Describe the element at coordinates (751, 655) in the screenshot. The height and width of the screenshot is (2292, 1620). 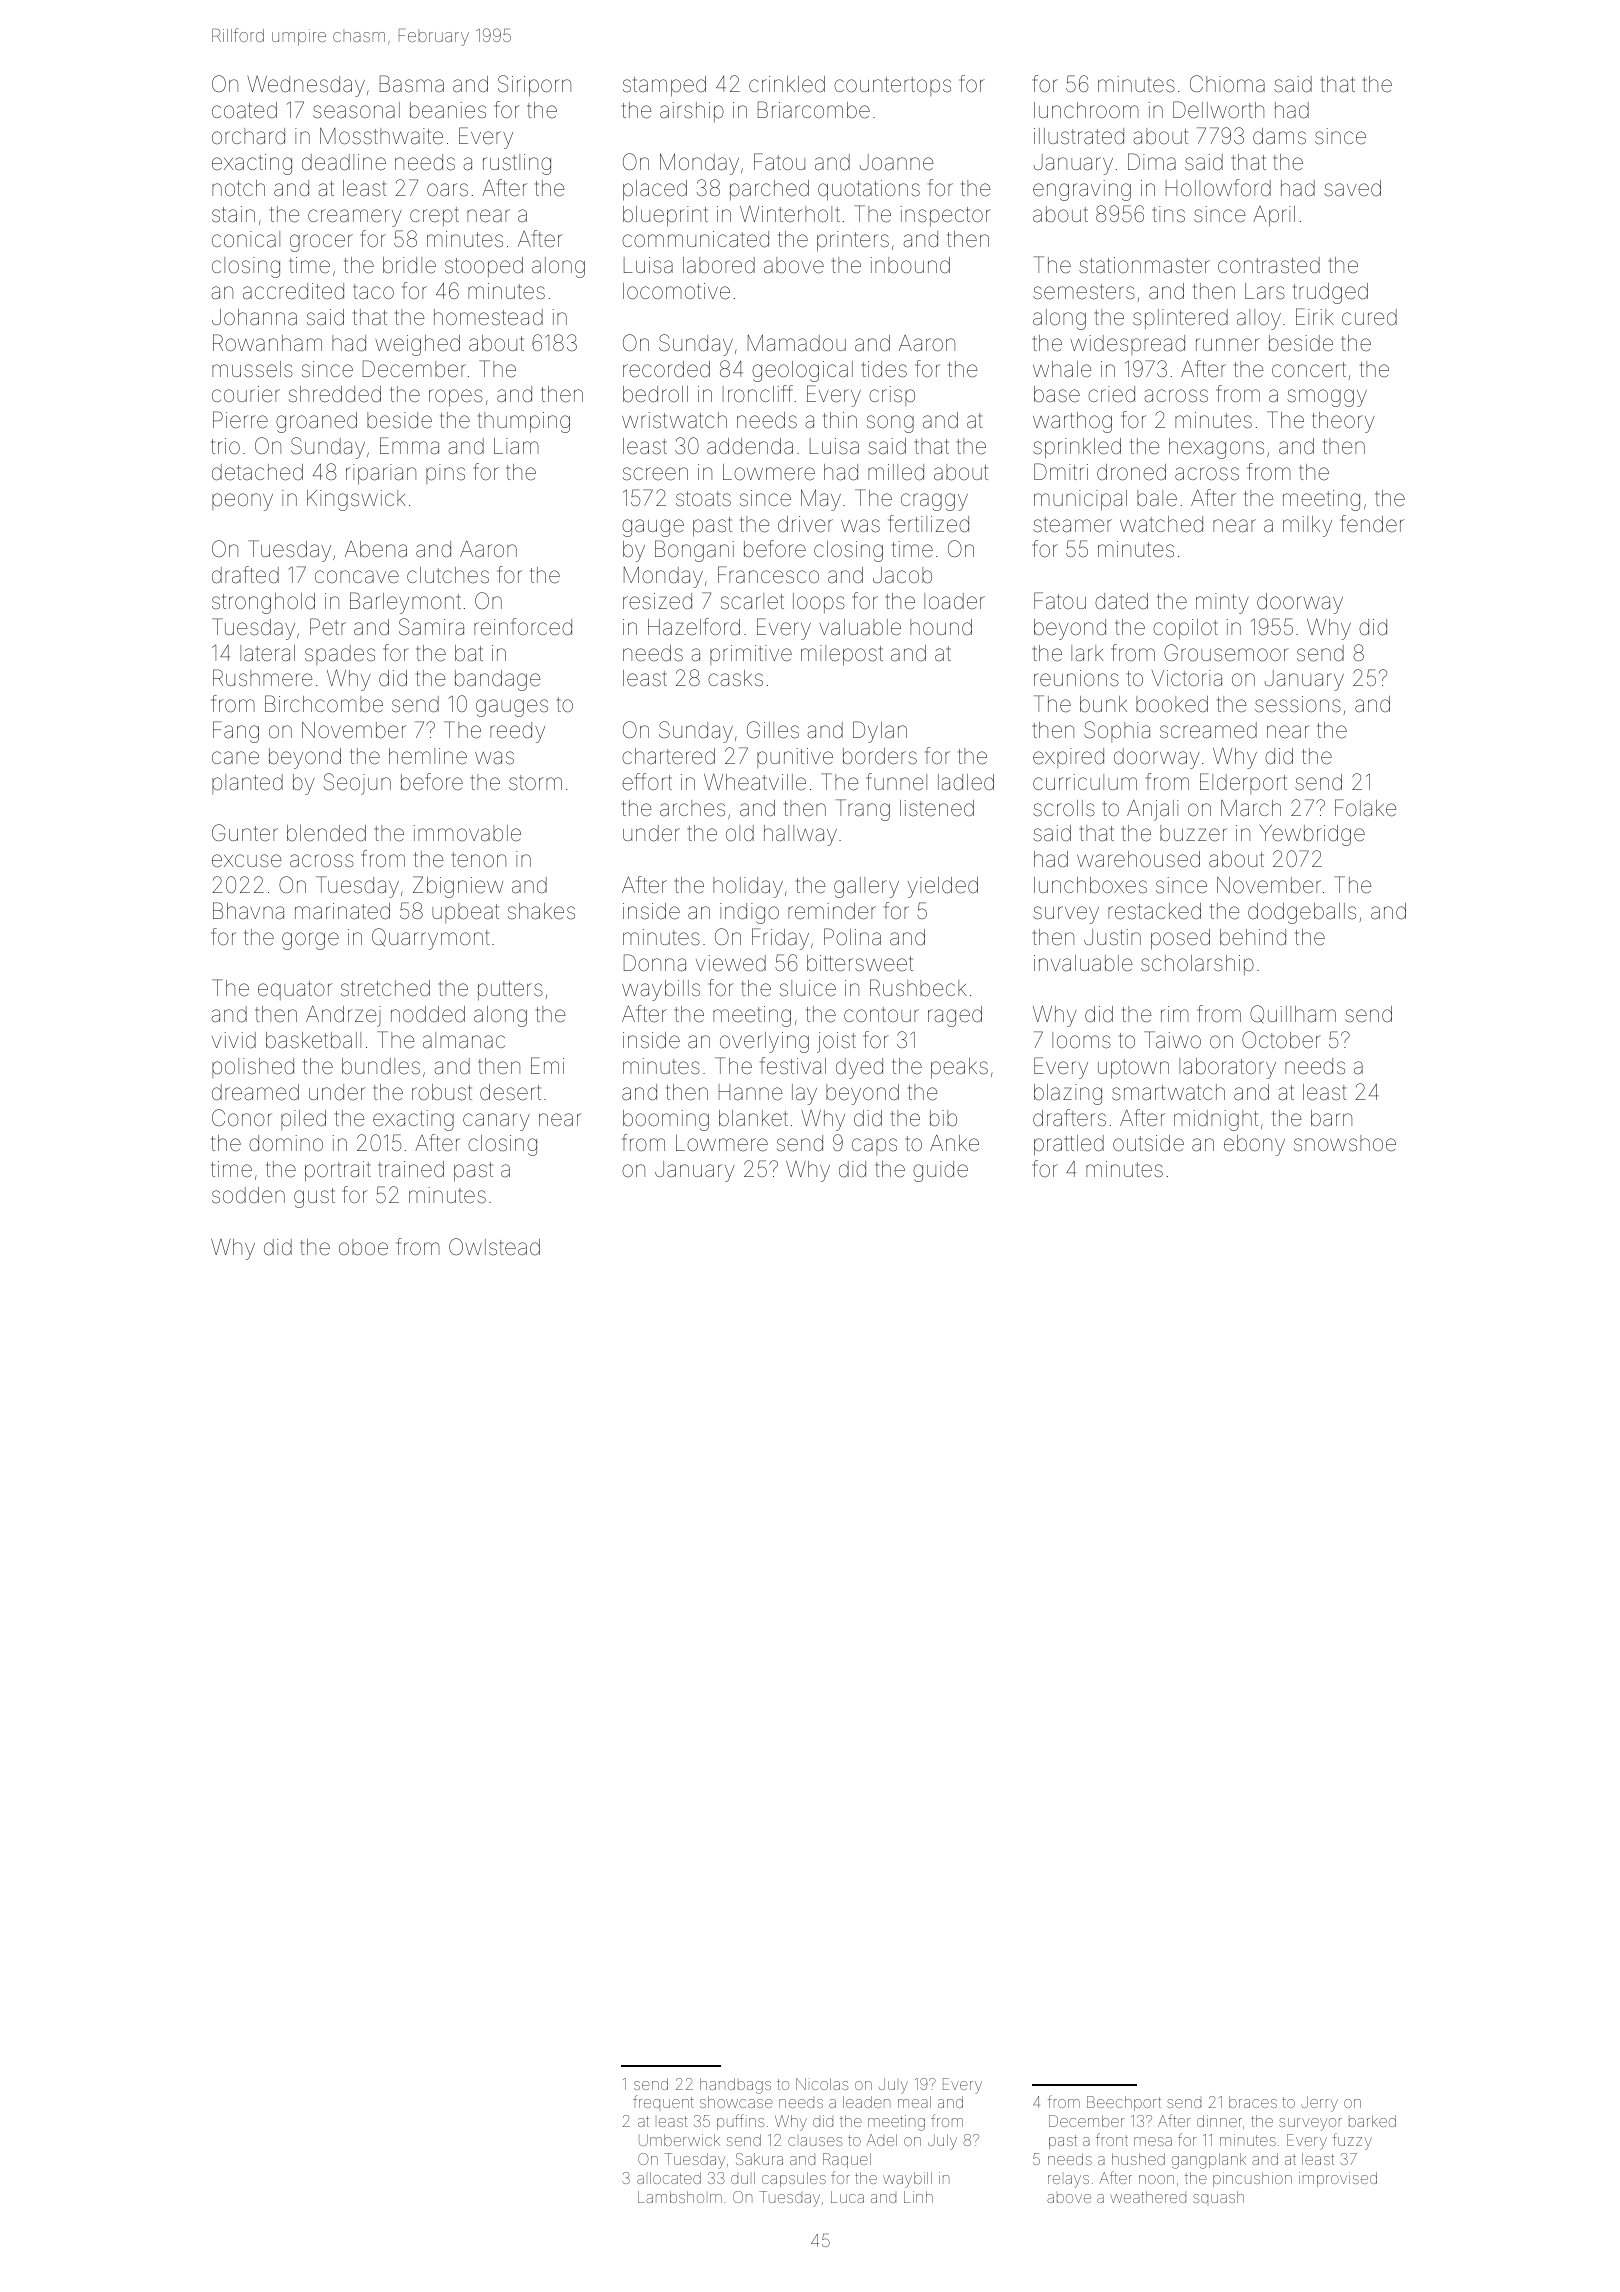
I see `primitive` at that location.
